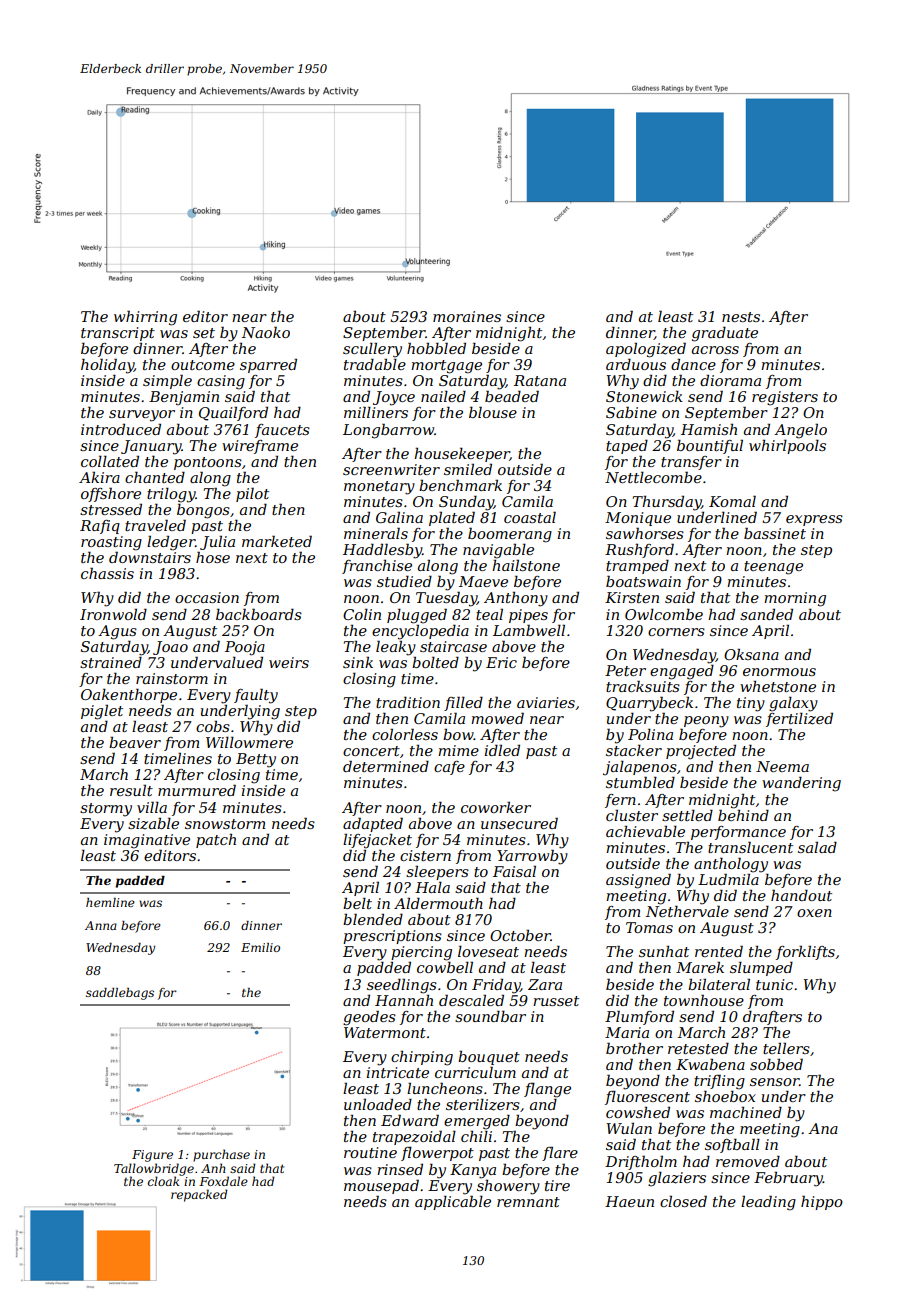  Describe the element at coordinates (131, 790) in the image. I see `result` at that location.
